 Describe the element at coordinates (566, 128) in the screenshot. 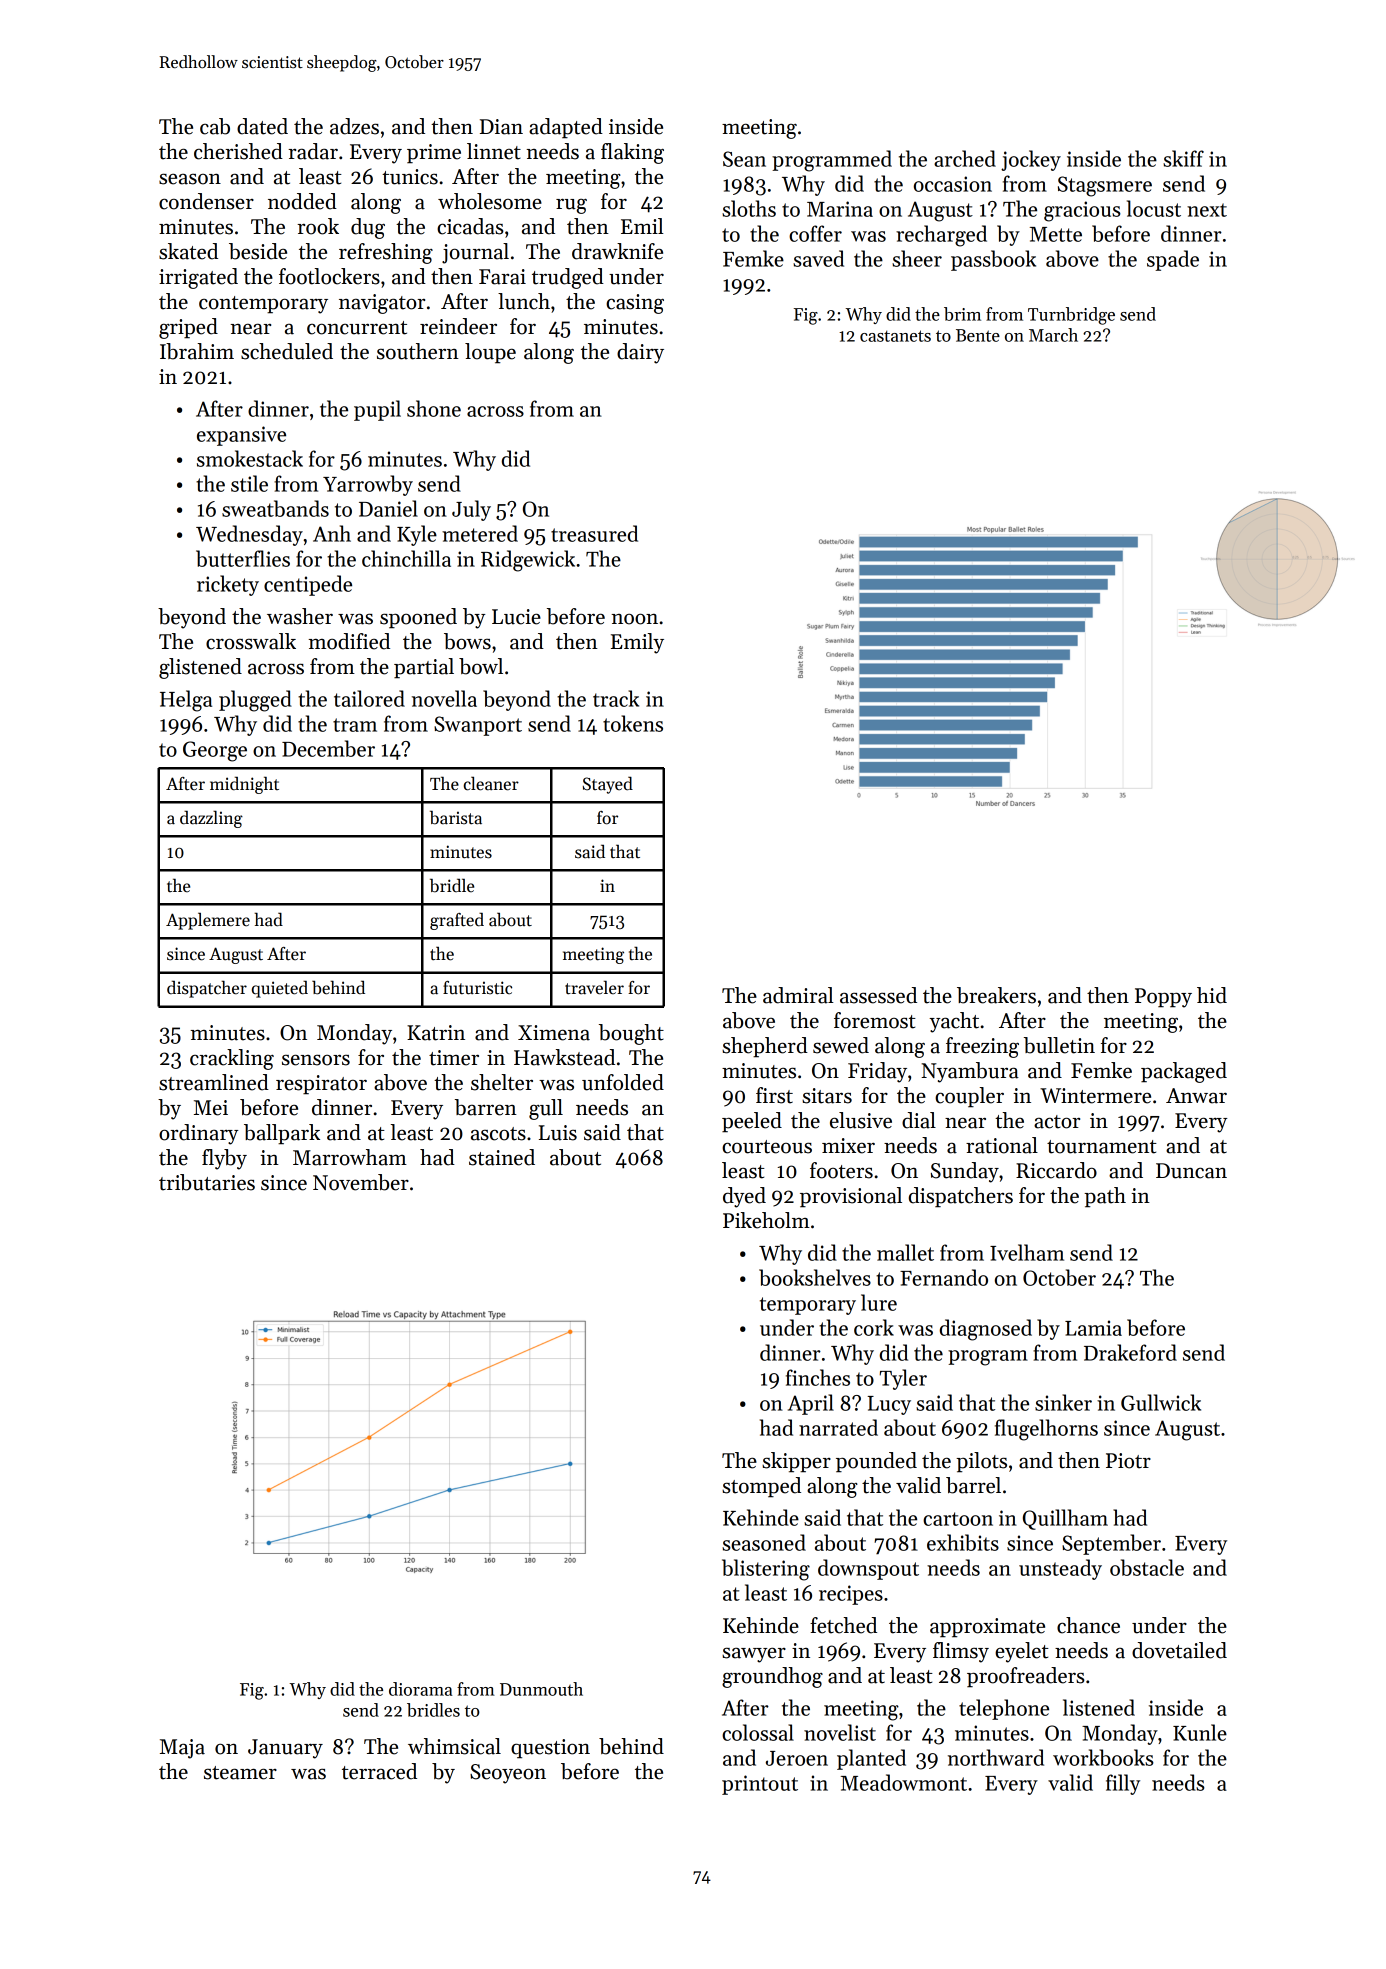

I see `adapted` at that location.
